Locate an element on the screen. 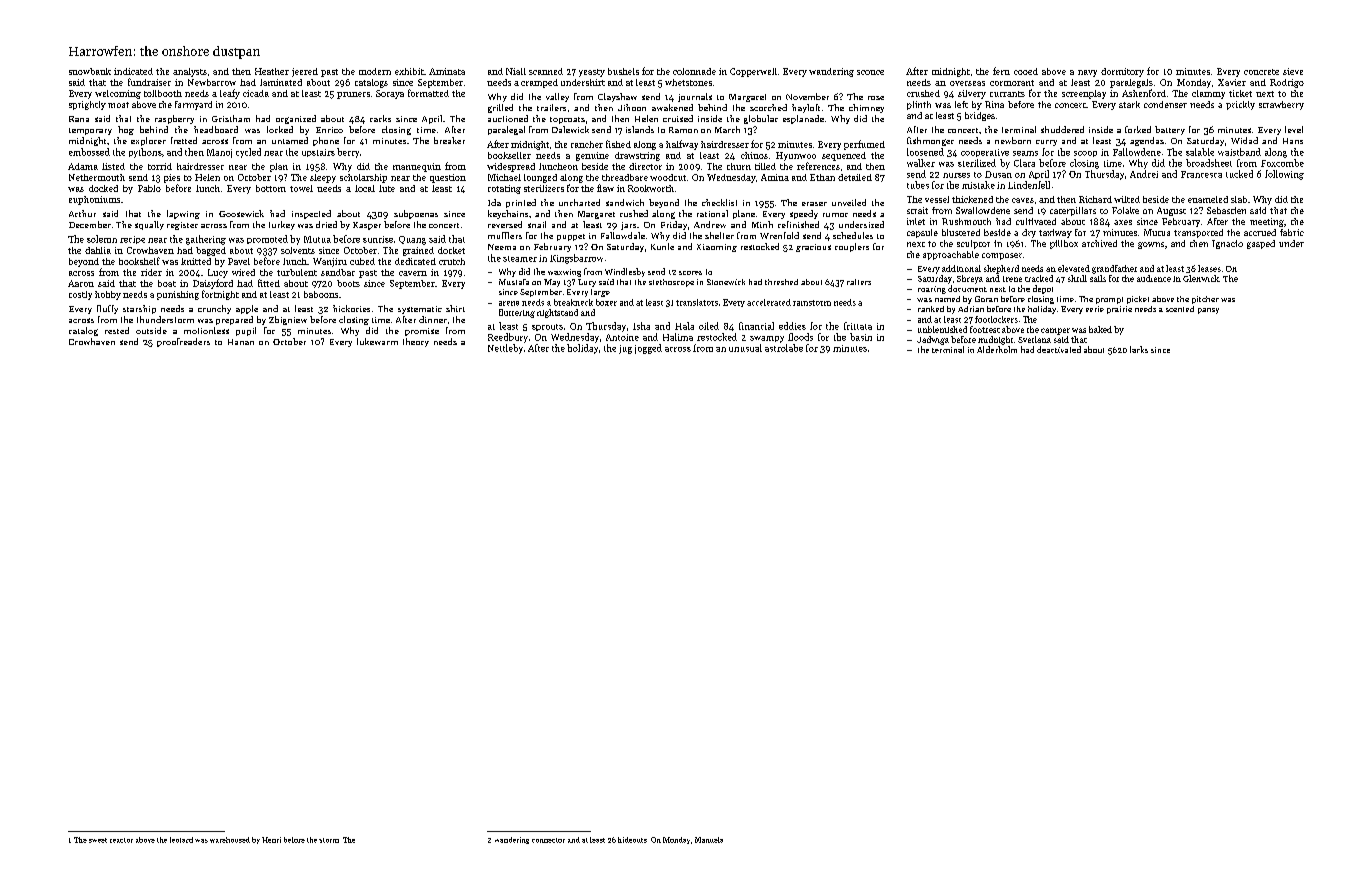 This screenshot has width=1372, height=887. hideouts is located at coordinates (632, 840).
